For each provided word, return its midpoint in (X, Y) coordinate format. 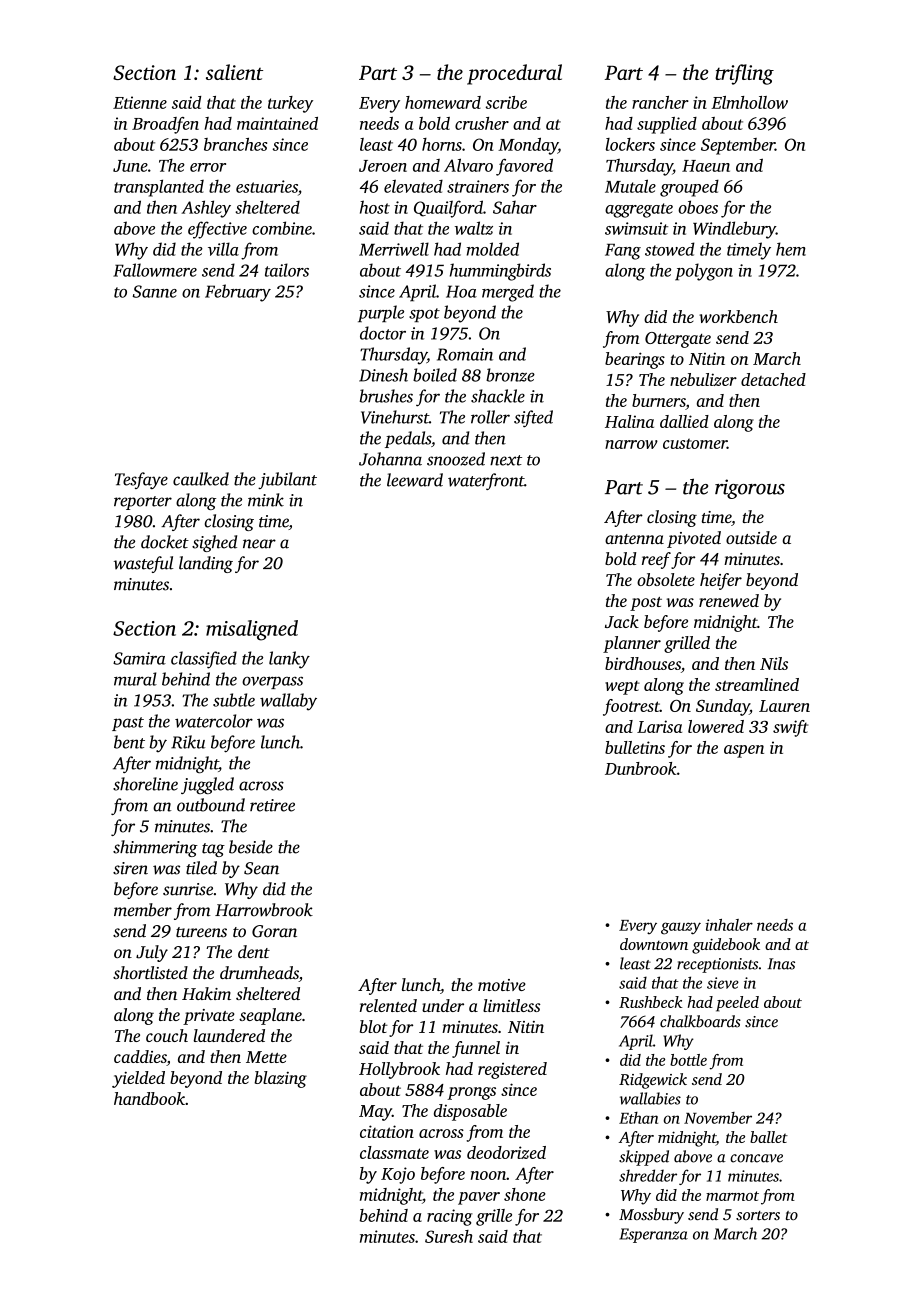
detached (773, 379)
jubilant (287, 480)
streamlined (757, 684)
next (506, 460)
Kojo (398, 1175)
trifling (744, 74)
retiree (272, 805)
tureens (201, 932)
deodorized (506, 1152)
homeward (443, 102)
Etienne (140, 102)
